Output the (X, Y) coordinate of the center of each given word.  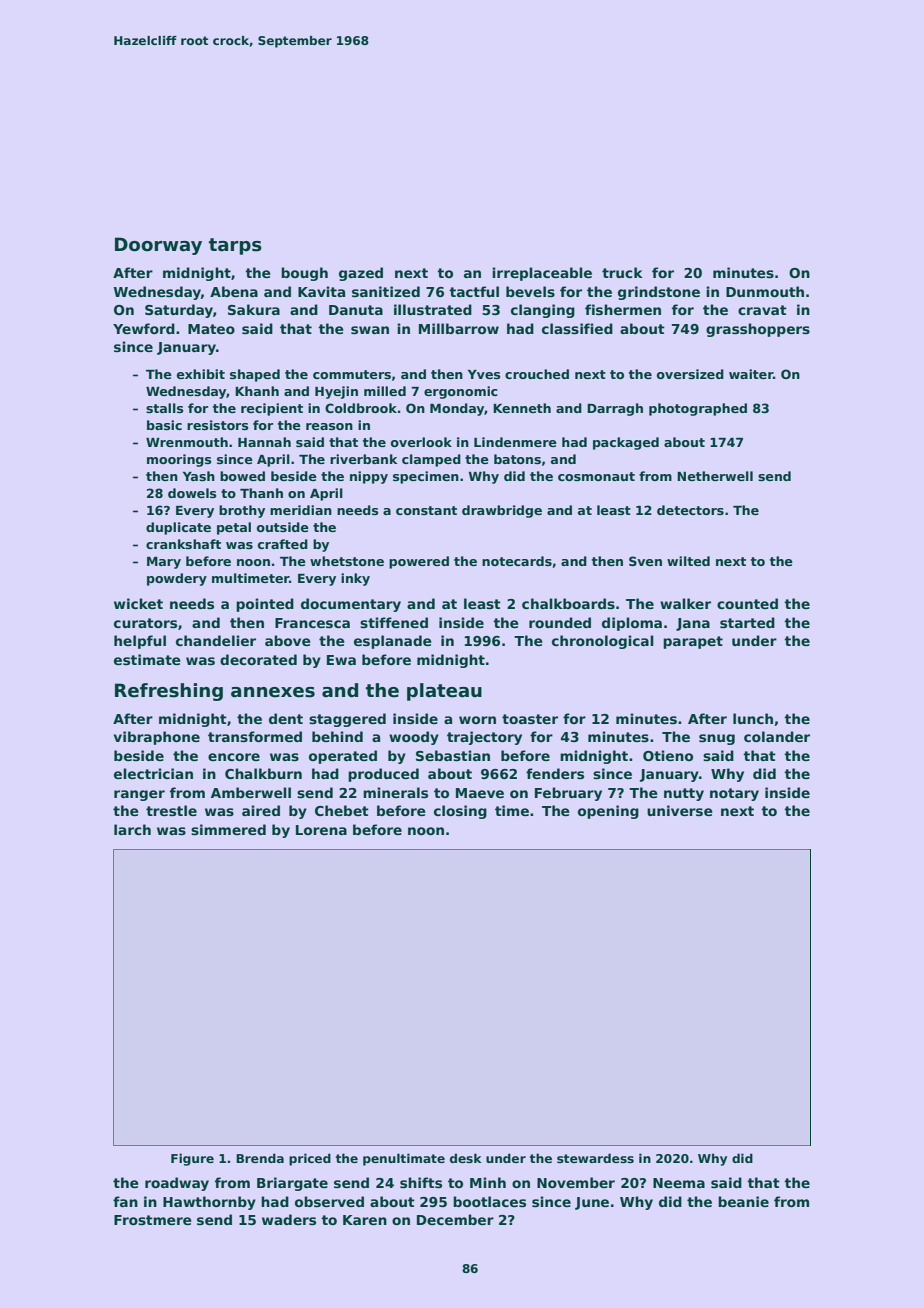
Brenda (260, 1158)
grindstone (659, 293)
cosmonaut (596, 476)
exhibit (201, 374)
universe (680, 810)
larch (132, 829)
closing (460, 812)
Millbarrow (459, 328)
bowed (242, 476)
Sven (645, 561)
